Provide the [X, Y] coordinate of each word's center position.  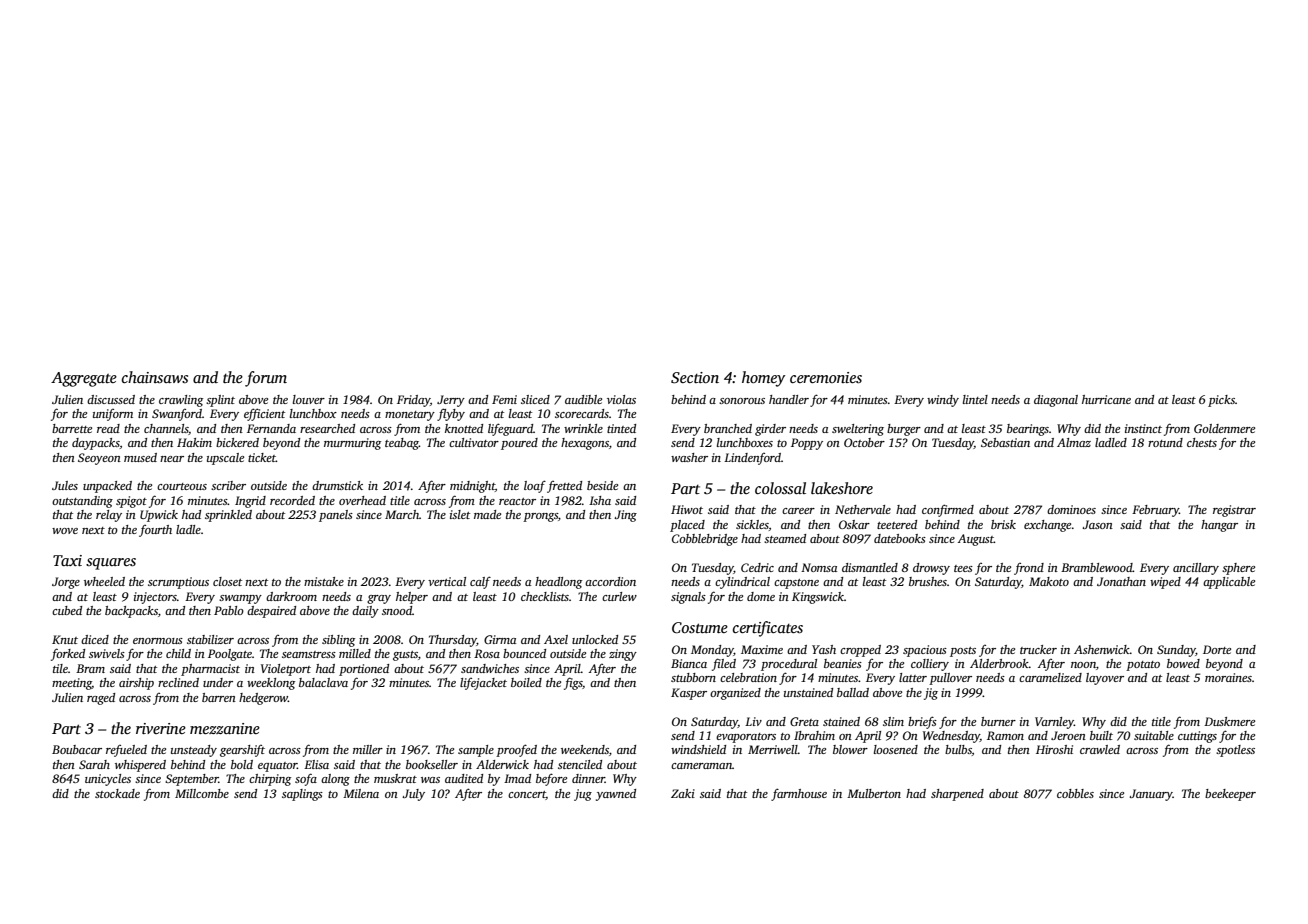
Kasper [689, 694]
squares [111, 564]
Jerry [451, 401]
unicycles [108, 780]
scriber [228, 485]
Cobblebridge [705, 540]
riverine [161, 728]
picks [1221, 401]
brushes [928, 581]
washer [689, 457]
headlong [558, 583]
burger [904, 430]
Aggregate [84, 379]
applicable [1229, 583]
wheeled [104, 581]
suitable [1154, 735]
